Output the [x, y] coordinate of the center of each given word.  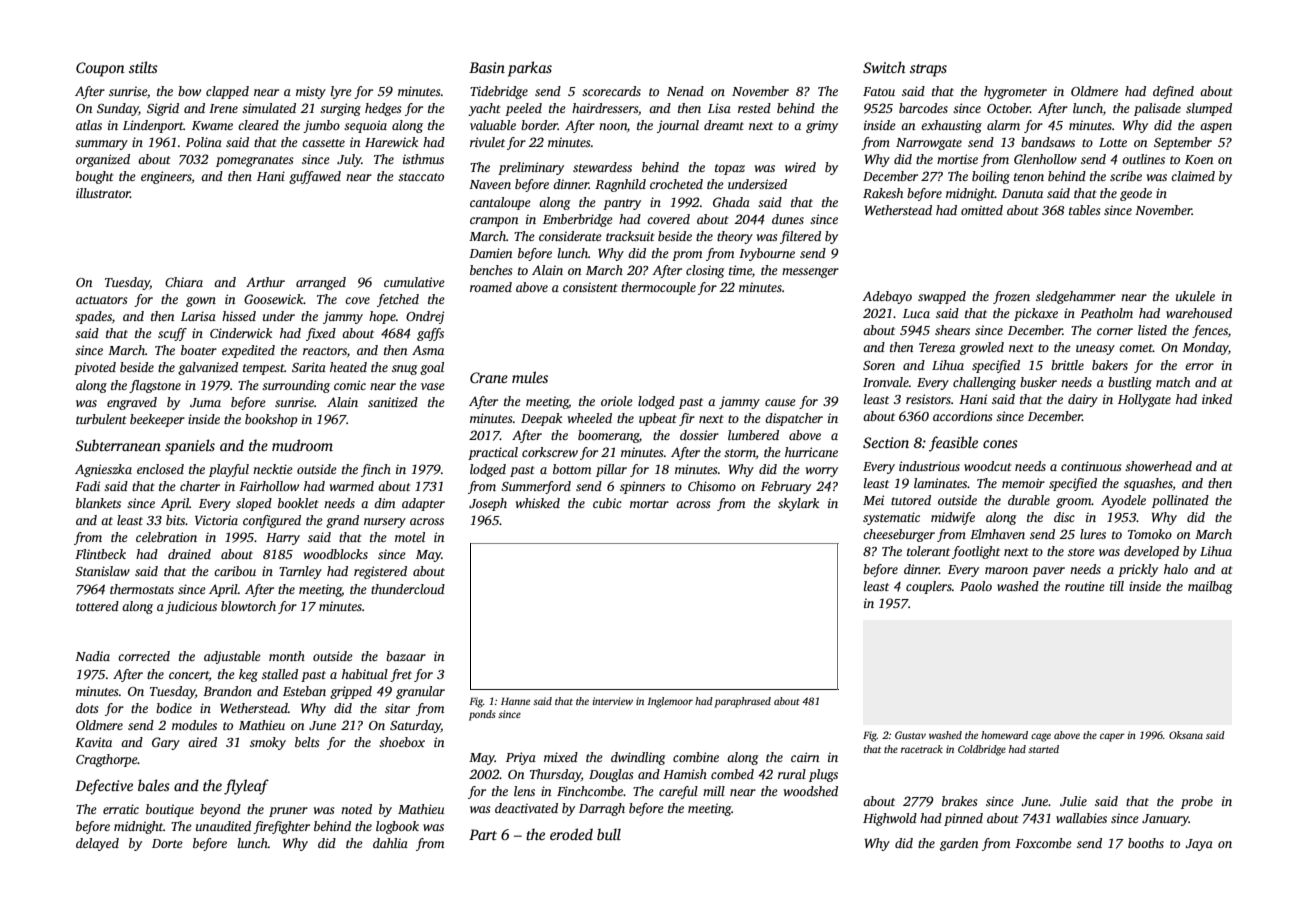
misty [311, 92]
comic [350, 385]
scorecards [611, 91]
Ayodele [1123, 501]
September [1183, 143]
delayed [97, 844]
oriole [617, 401]
